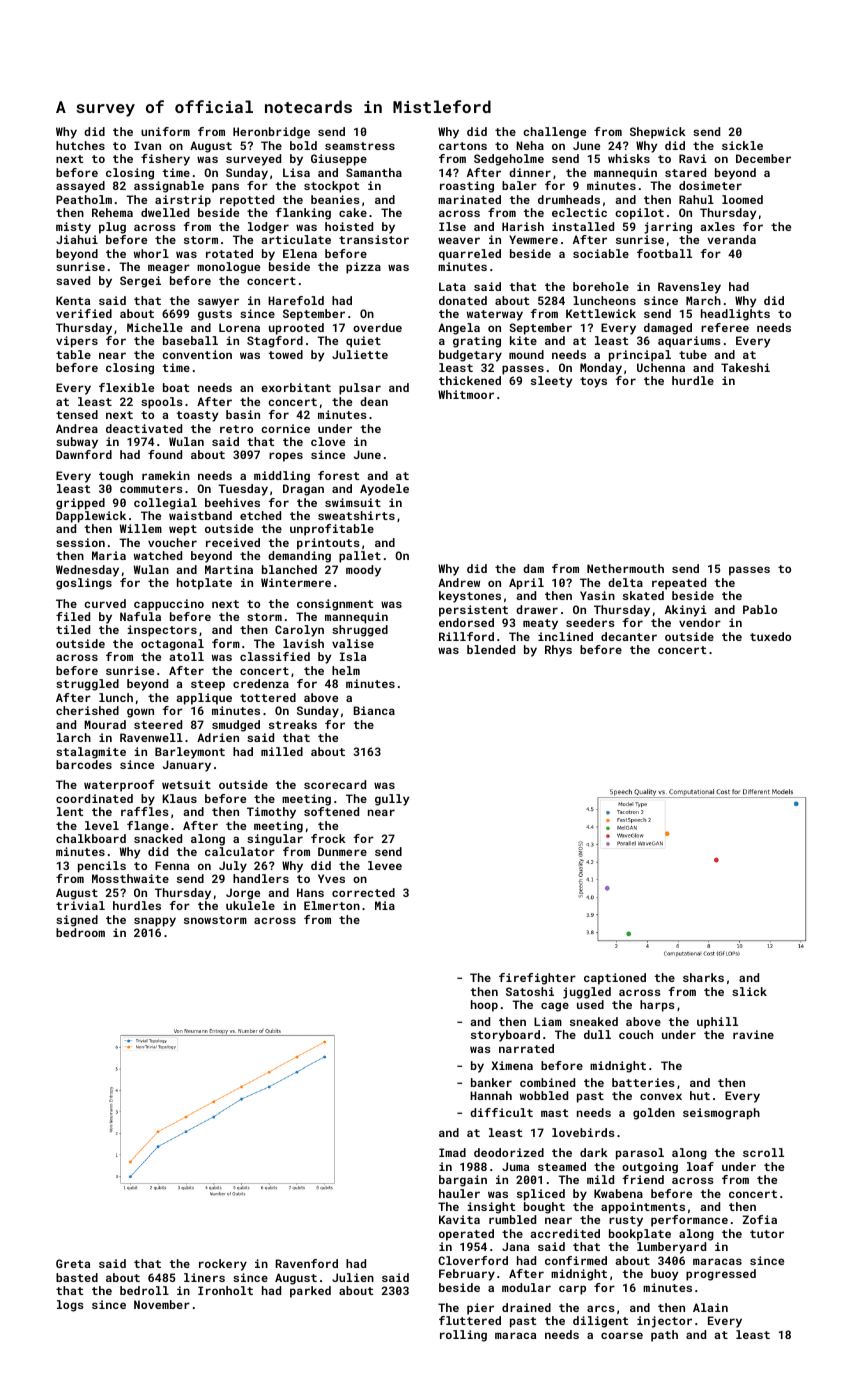  I want to click on Takeshi, so click(745, 367).
